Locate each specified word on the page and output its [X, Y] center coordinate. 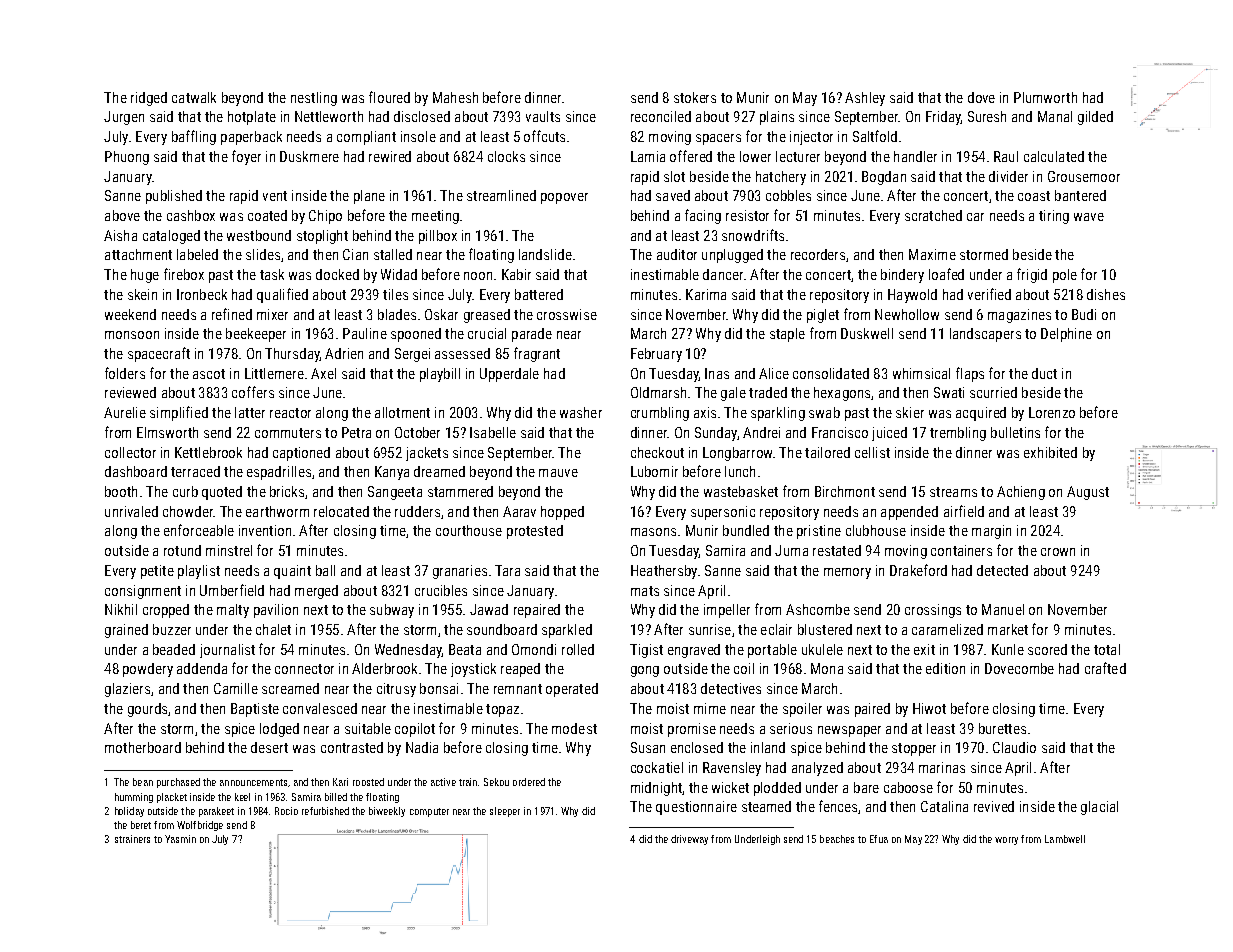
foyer [246, 157]
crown [1058, 552]
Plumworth [1045, 97]
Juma [791, 550]
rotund [182, 550]
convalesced [320, 708]
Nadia [422, 747]
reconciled [661, 116]
